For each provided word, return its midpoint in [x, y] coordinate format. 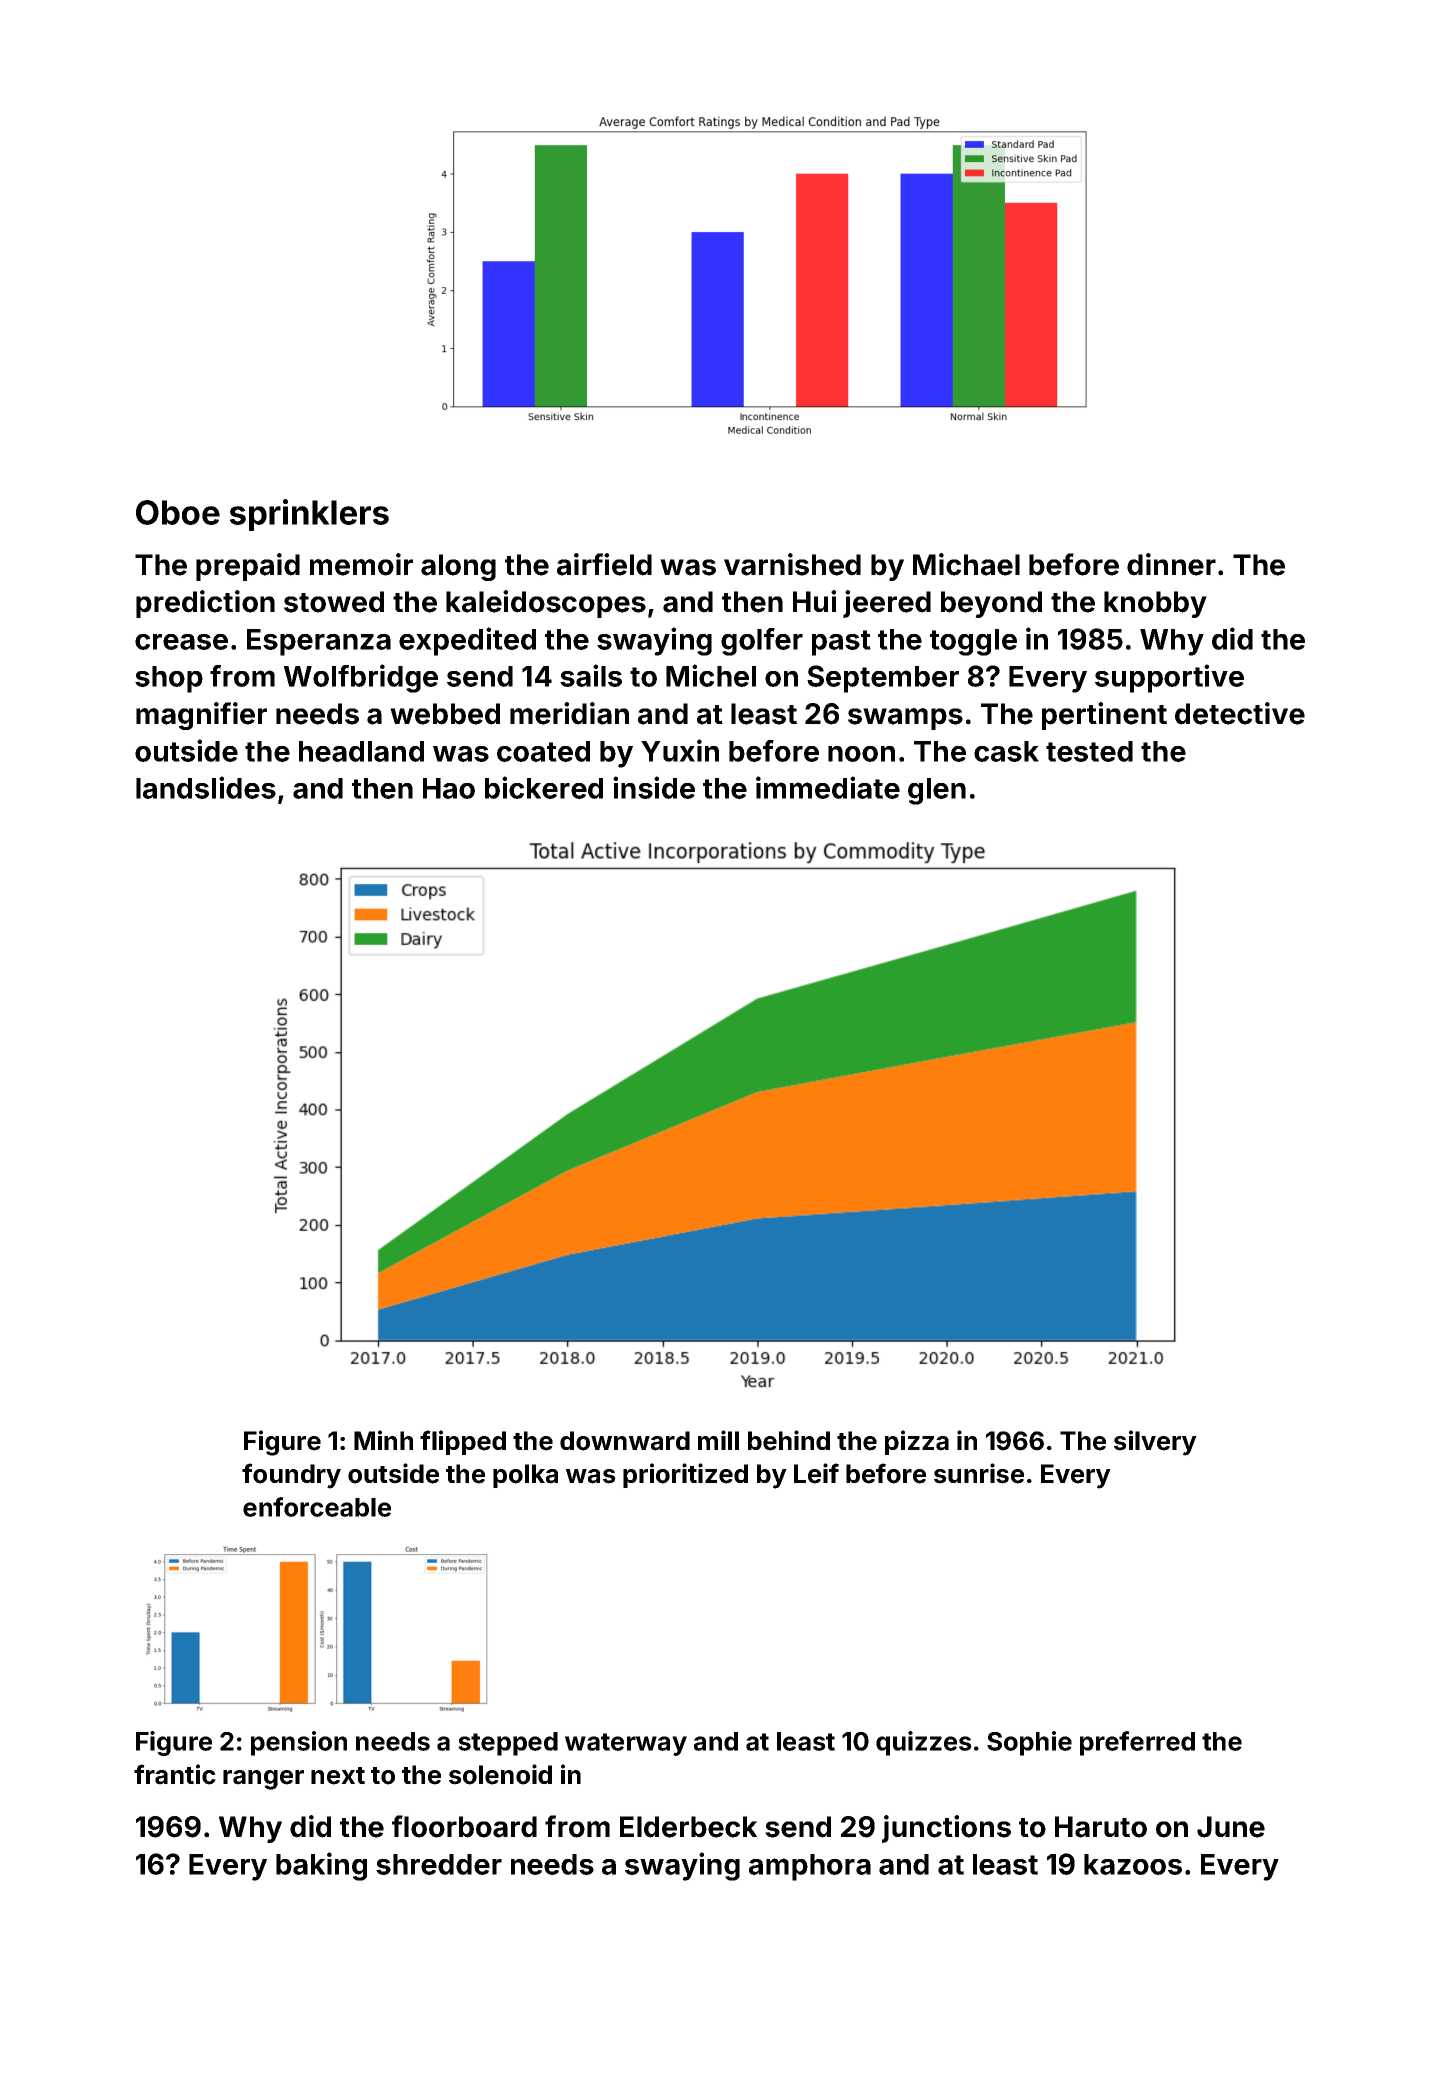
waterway [626, 1744]
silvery [1155, 1443]
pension [299, 1743]
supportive [1169, 678]
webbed [445, 714]
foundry [291, 1476]
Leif [816, 1473]
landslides [206, 787]
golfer [762, 642]
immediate [828, 787]
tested [1089, 751]
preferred [1137, 1743]
